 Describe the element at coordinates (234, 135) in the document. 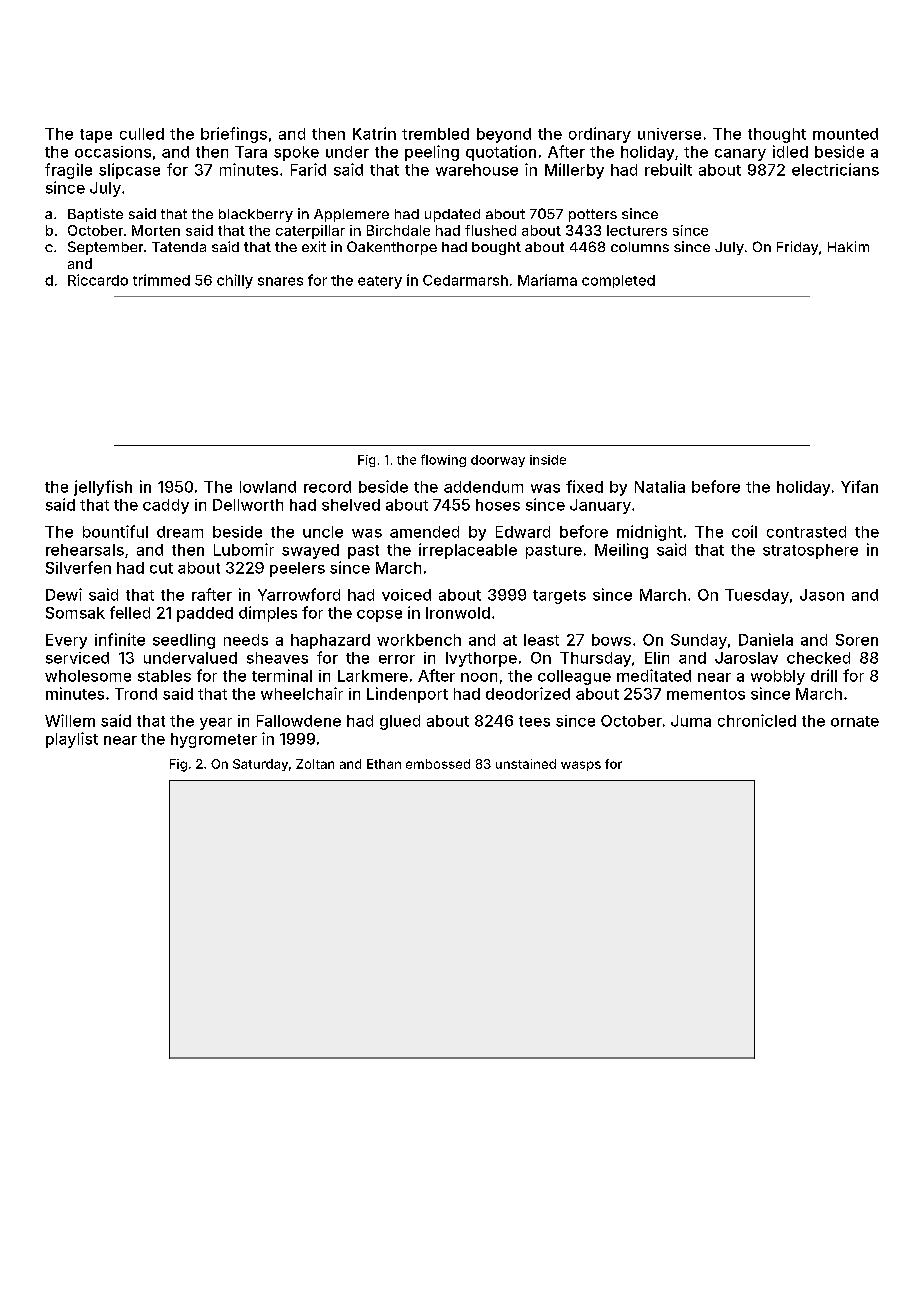

I see `briefings` at that location.
